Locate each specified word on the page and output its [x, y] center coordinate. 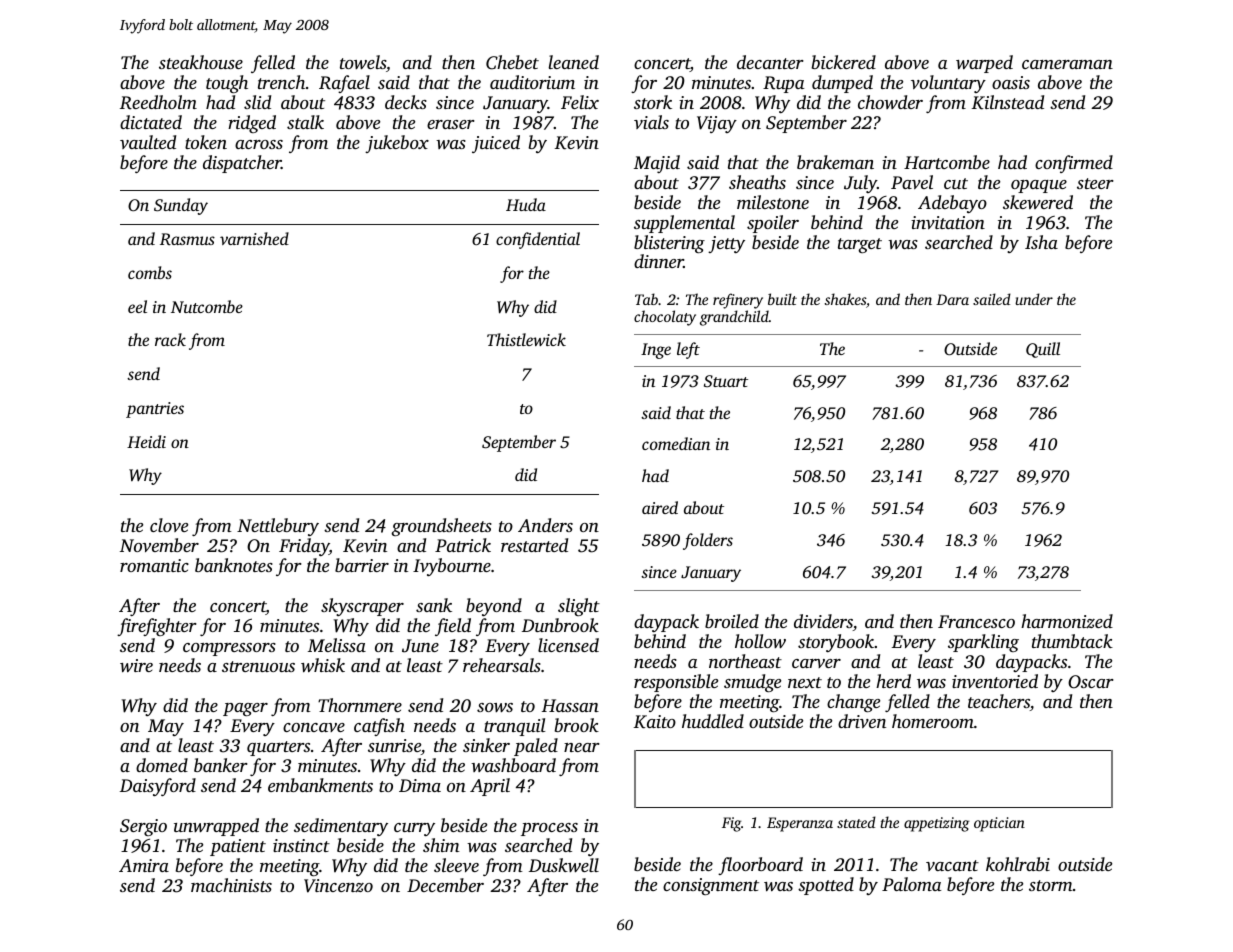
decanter [770, 62]
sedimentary [341, 827]
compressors [229, 649]
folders [708, 541]
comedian [676, 443]
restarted [534, 545]
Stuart [726, 381]
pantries [155, 410]
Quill [1043, 350]
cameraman [1067, 64]
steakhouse [201, 62]
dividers [823, 621]
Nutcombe [207, 306]
